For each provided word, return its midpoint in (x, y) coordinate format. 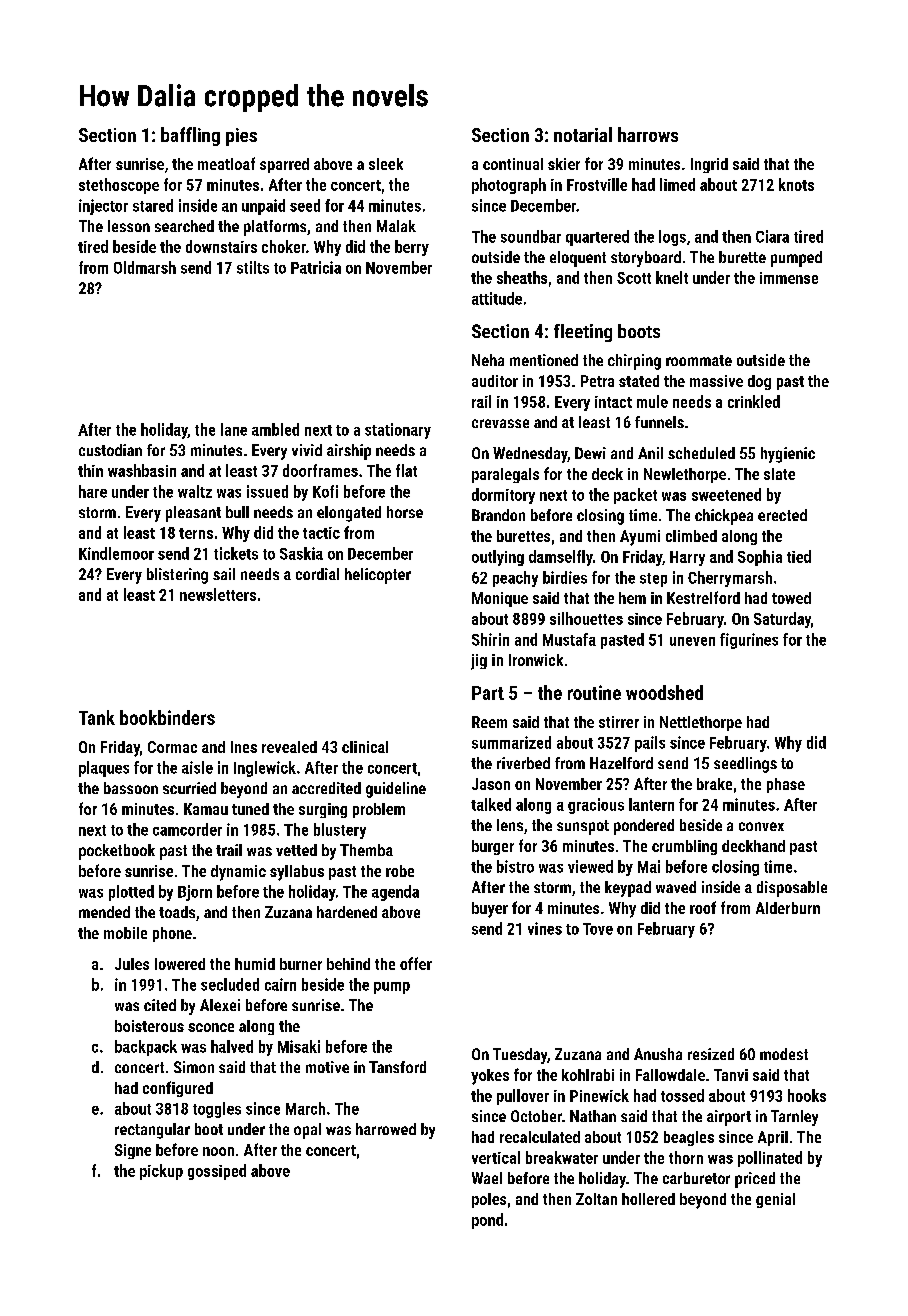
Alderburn (788, 908)
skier (564, 164)
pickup (161, 1172)
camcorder (187, 829)
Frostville (597, 184)
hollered (648, 1199)
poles (489, 1200)
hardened (347, 912)
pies (241, 137)
